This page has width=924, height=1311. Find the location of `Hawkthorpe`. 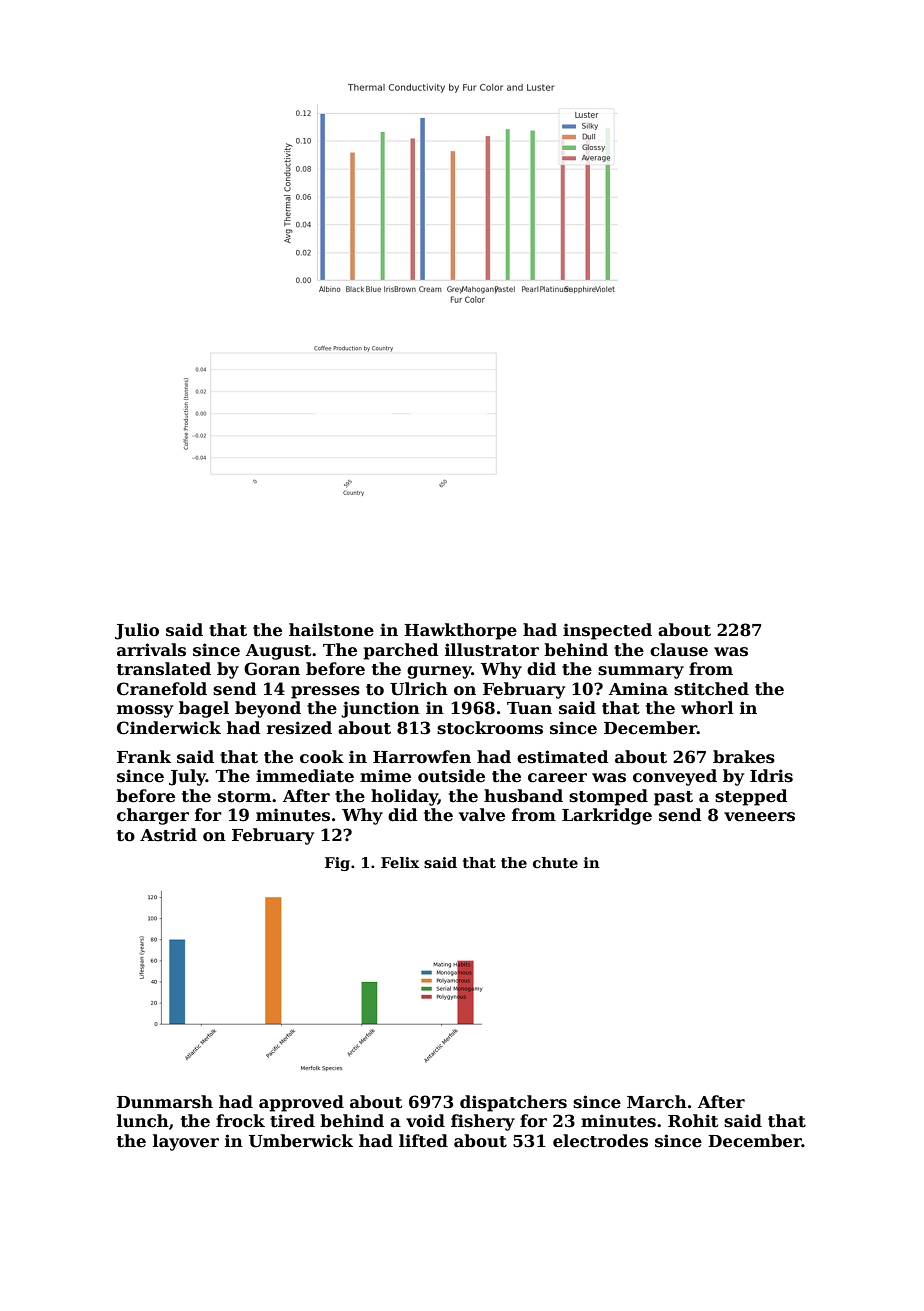

Hawkthorpe is located at coordinates (460, 631).
